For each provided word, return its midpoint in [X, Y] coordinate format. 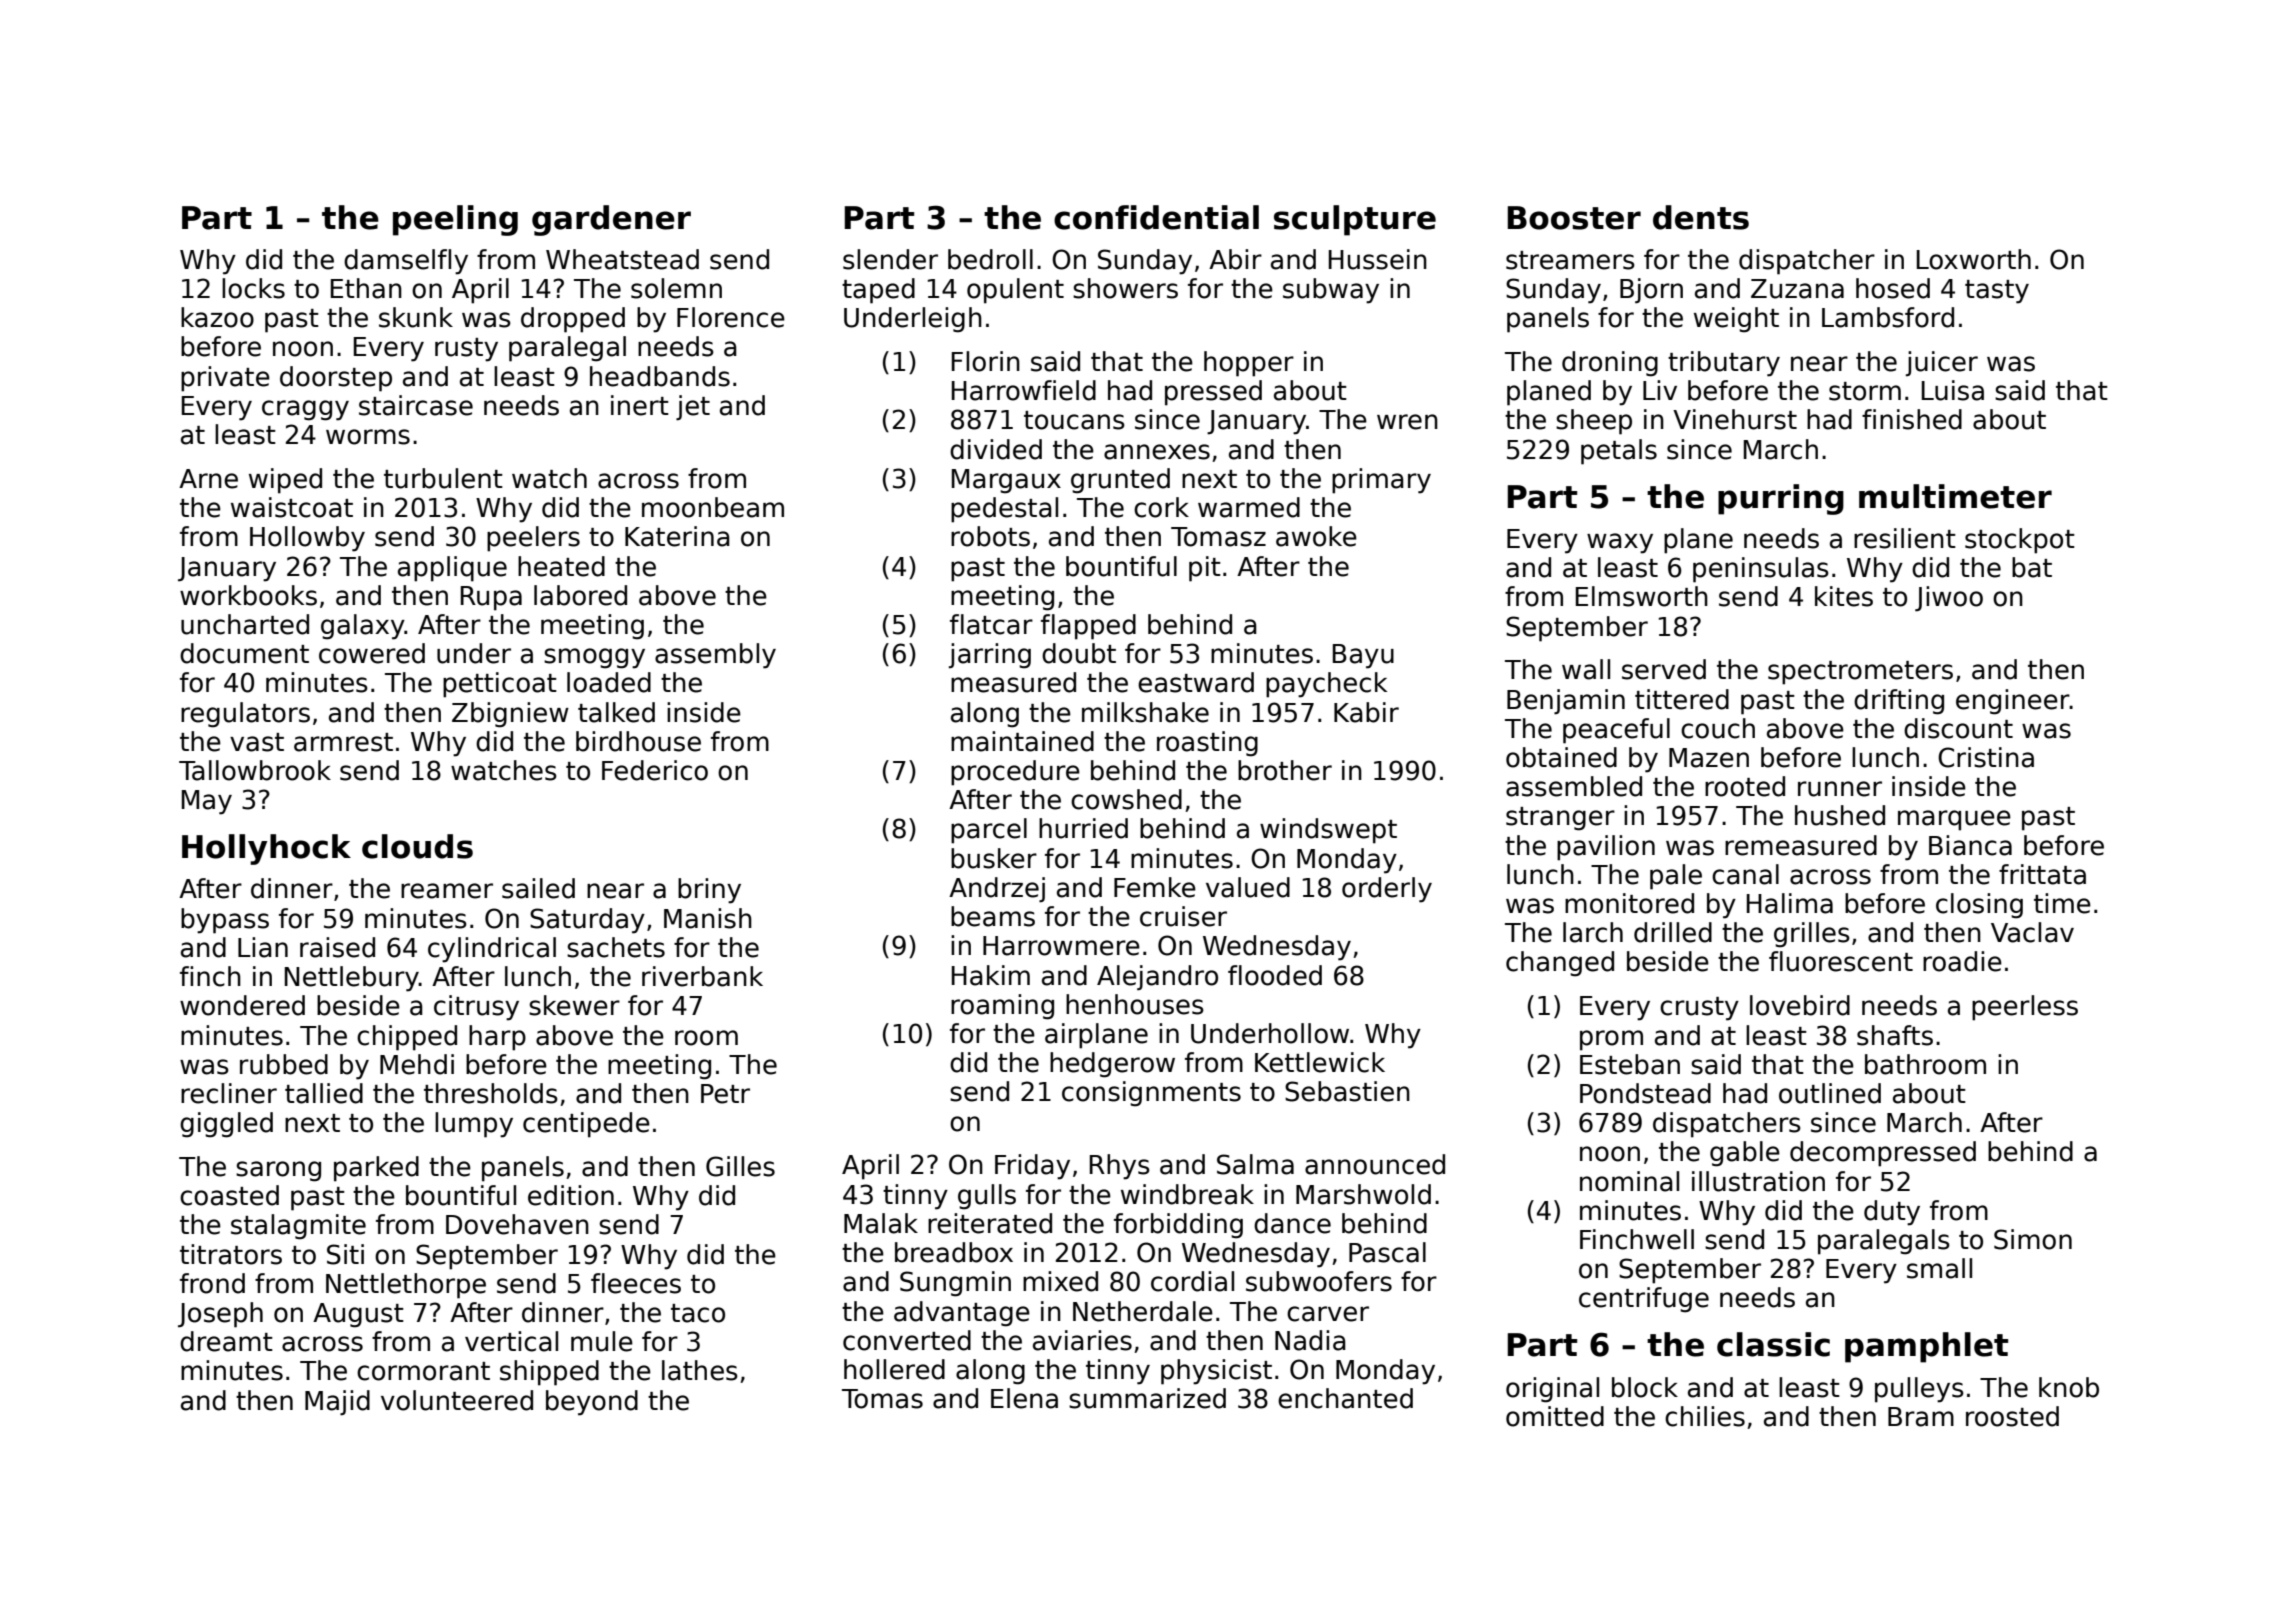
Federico [655, 770]
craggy [305, 410]
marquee [1954, 820]
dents [1701, 217]
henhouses [1135, 1004]
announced [1375, 1164]
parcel [989, 831]
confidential [1156, 217]
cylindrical [492, 950]
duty [1892, 1213]
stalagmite [298, 1227]
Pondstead [1645, 1093]
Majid [337, 1403]
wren [1407, 422]
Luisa [1953, 390]
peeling [455, 220]
